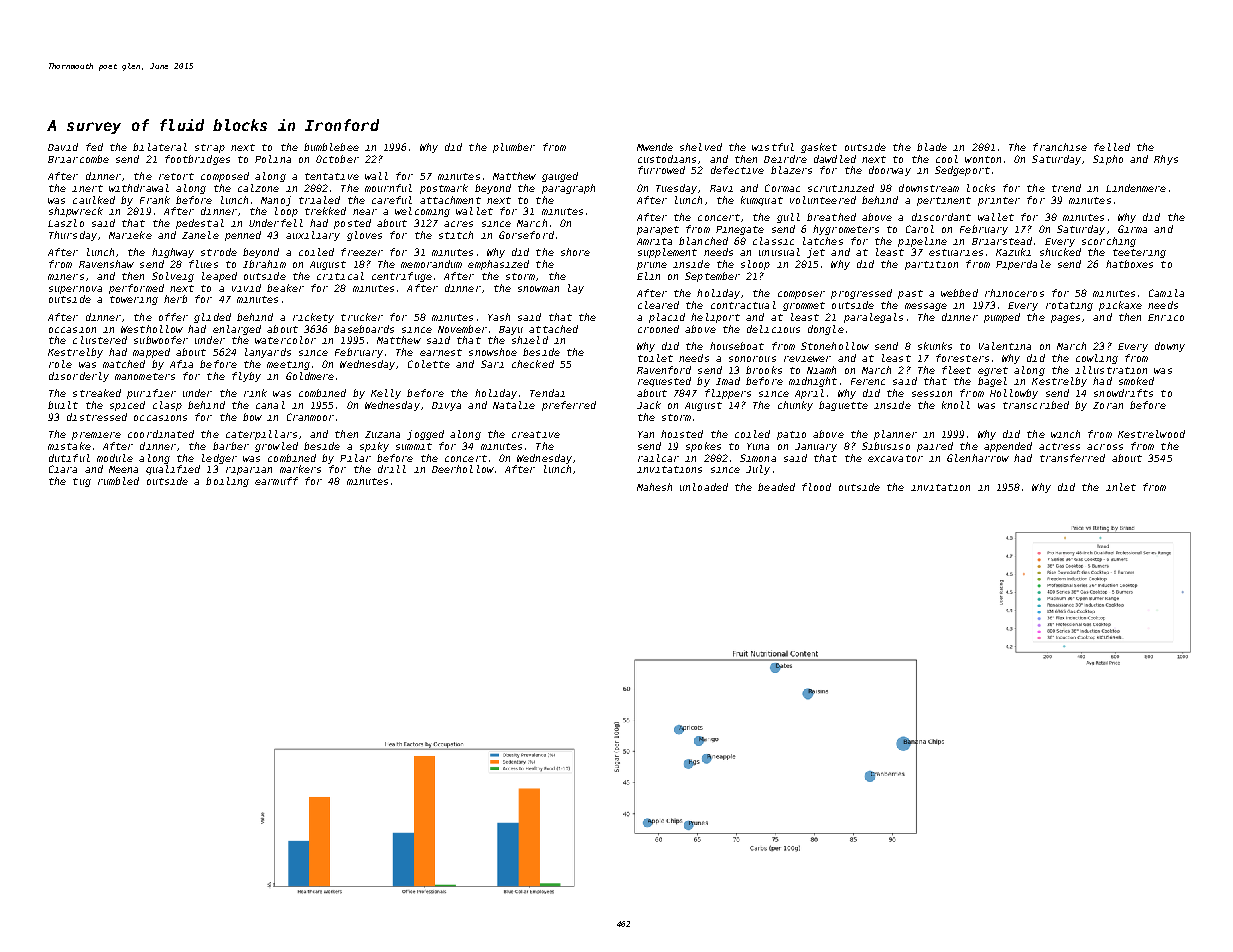  What do you see at coordinates (219, 252) in the image?
I see `strode` at bounding box center [219, 252].
